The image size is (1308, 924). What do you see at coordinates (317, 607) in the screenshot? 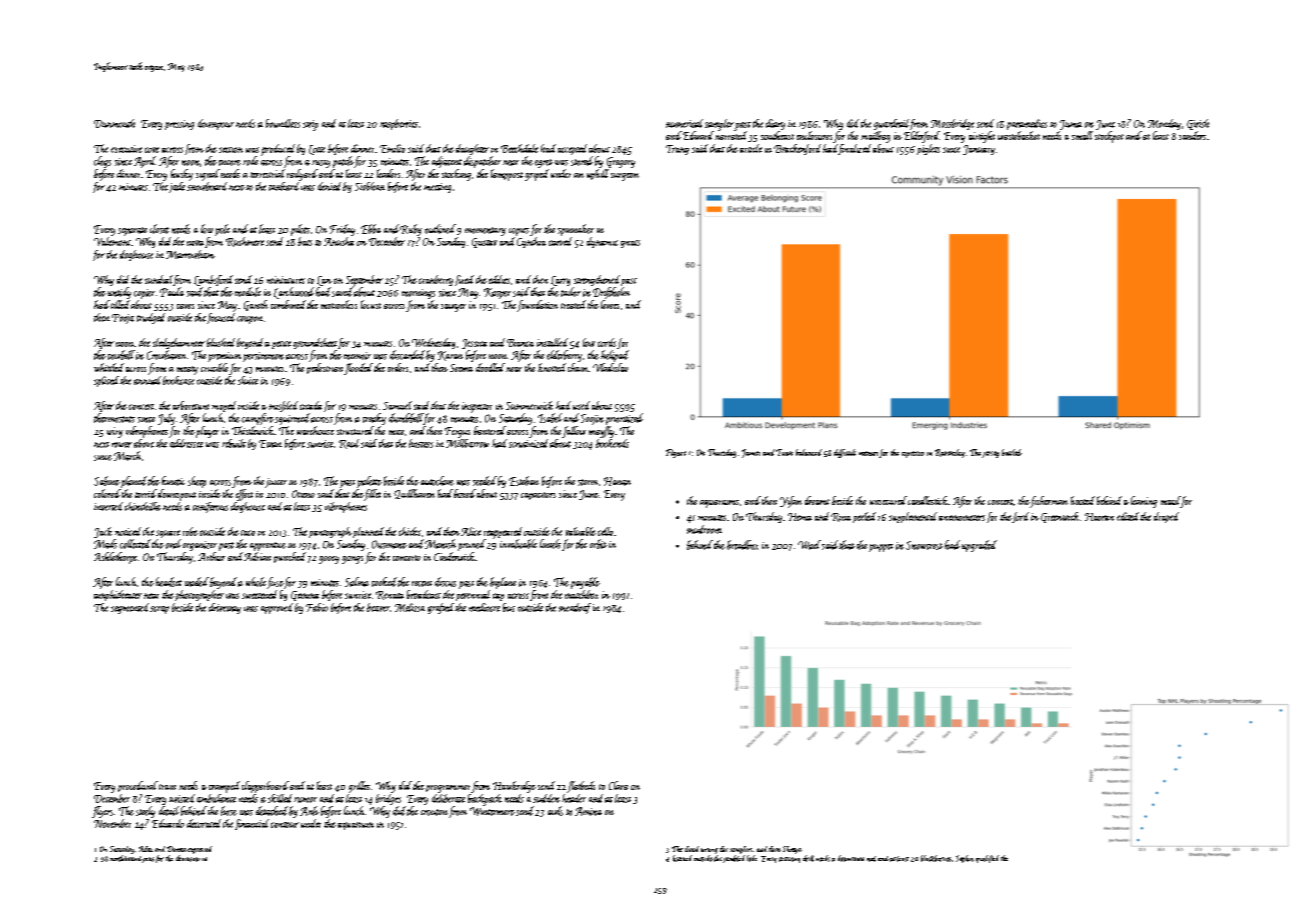
I see `Fabio` at bounding box center [317, 607].
